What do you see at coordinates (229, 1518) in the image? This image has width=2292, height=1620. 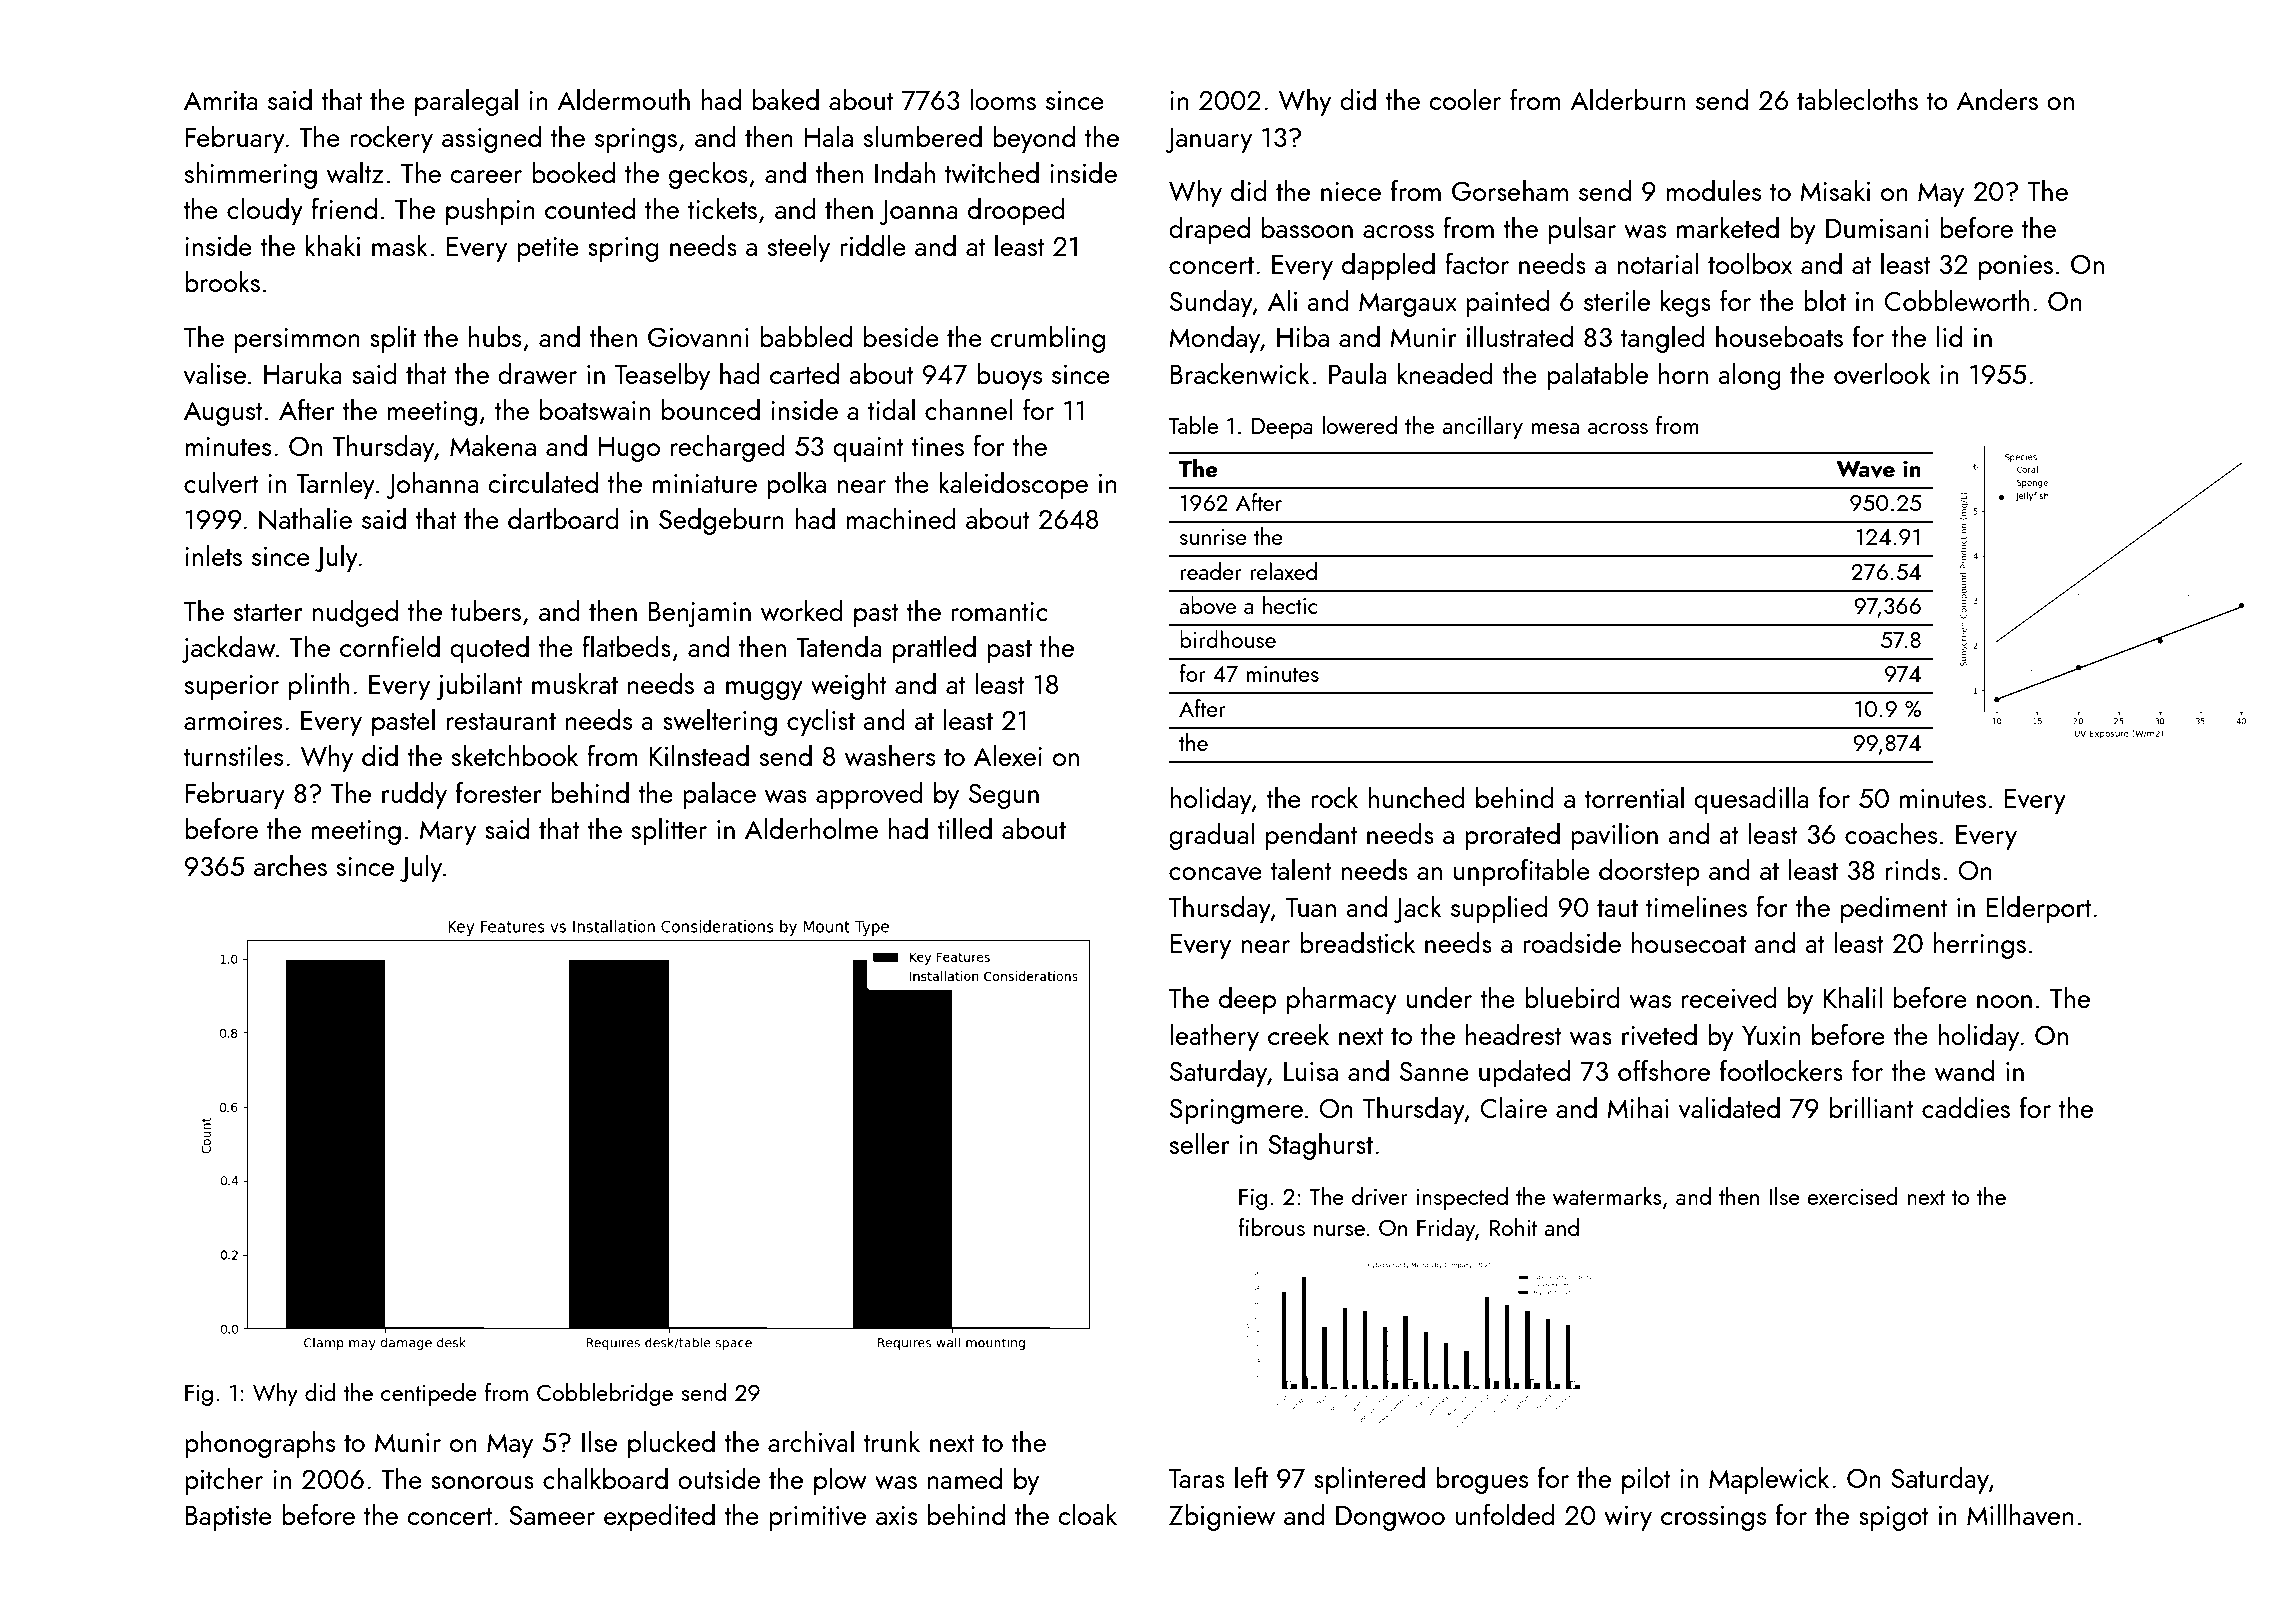 I see `Baptiste` at bounding box center [229, 1518].
